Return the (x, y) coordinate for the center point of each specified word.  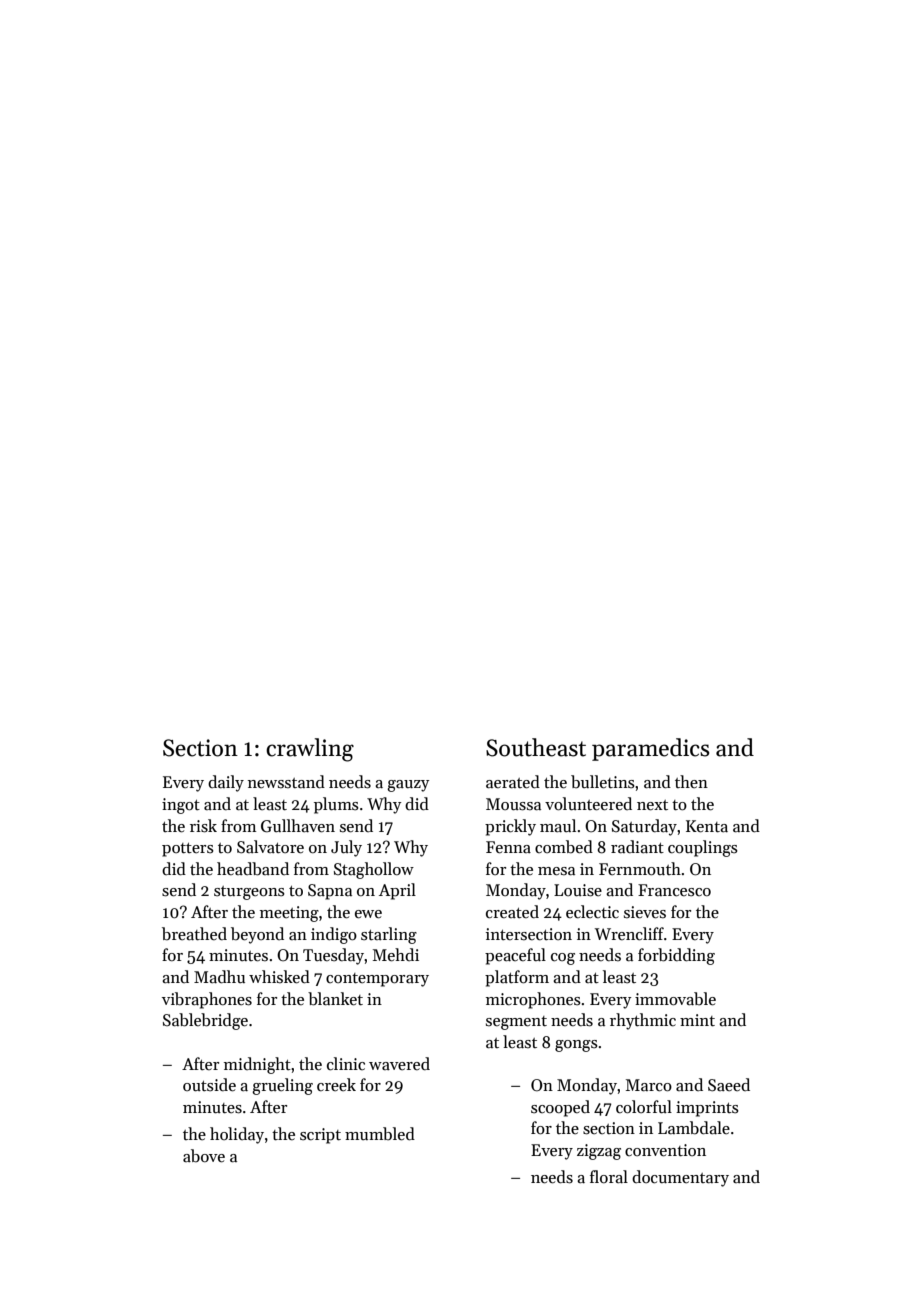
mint (697, 1020)
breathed (194, 934)
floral (609, 1177)
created (512, 912)
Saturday (644, 827)
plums (336, 805)
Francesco (674, 890)
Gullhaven (298, 826)
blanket (335, 999)
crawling (310, 750)
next (652, 805)
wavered (399, 1064)
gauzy (408, 786)
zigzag (599, 1152)
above (204, 1156)
